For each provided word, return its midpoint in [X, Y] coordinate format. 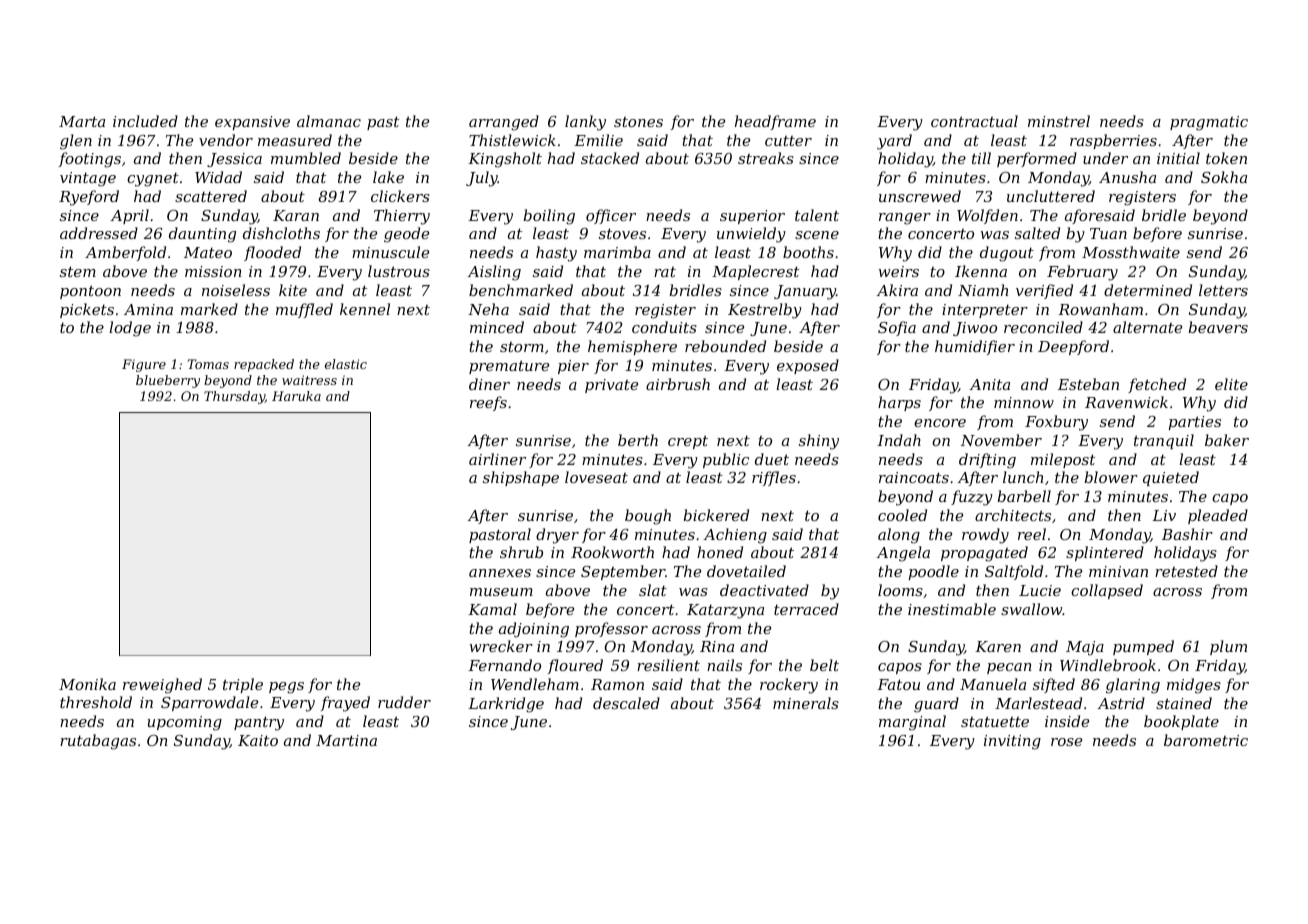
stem [78, 271]
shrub [521, 552]
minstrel [1059, 121]
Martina [346, 740]
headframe [775, 122]
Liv [1164, 515]
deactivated [764, 590]
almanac [329, 121]
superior [752, 217]
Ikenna [981, 271]
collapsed [1107, 591]
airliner [497, 459]
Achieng [735, 536]
